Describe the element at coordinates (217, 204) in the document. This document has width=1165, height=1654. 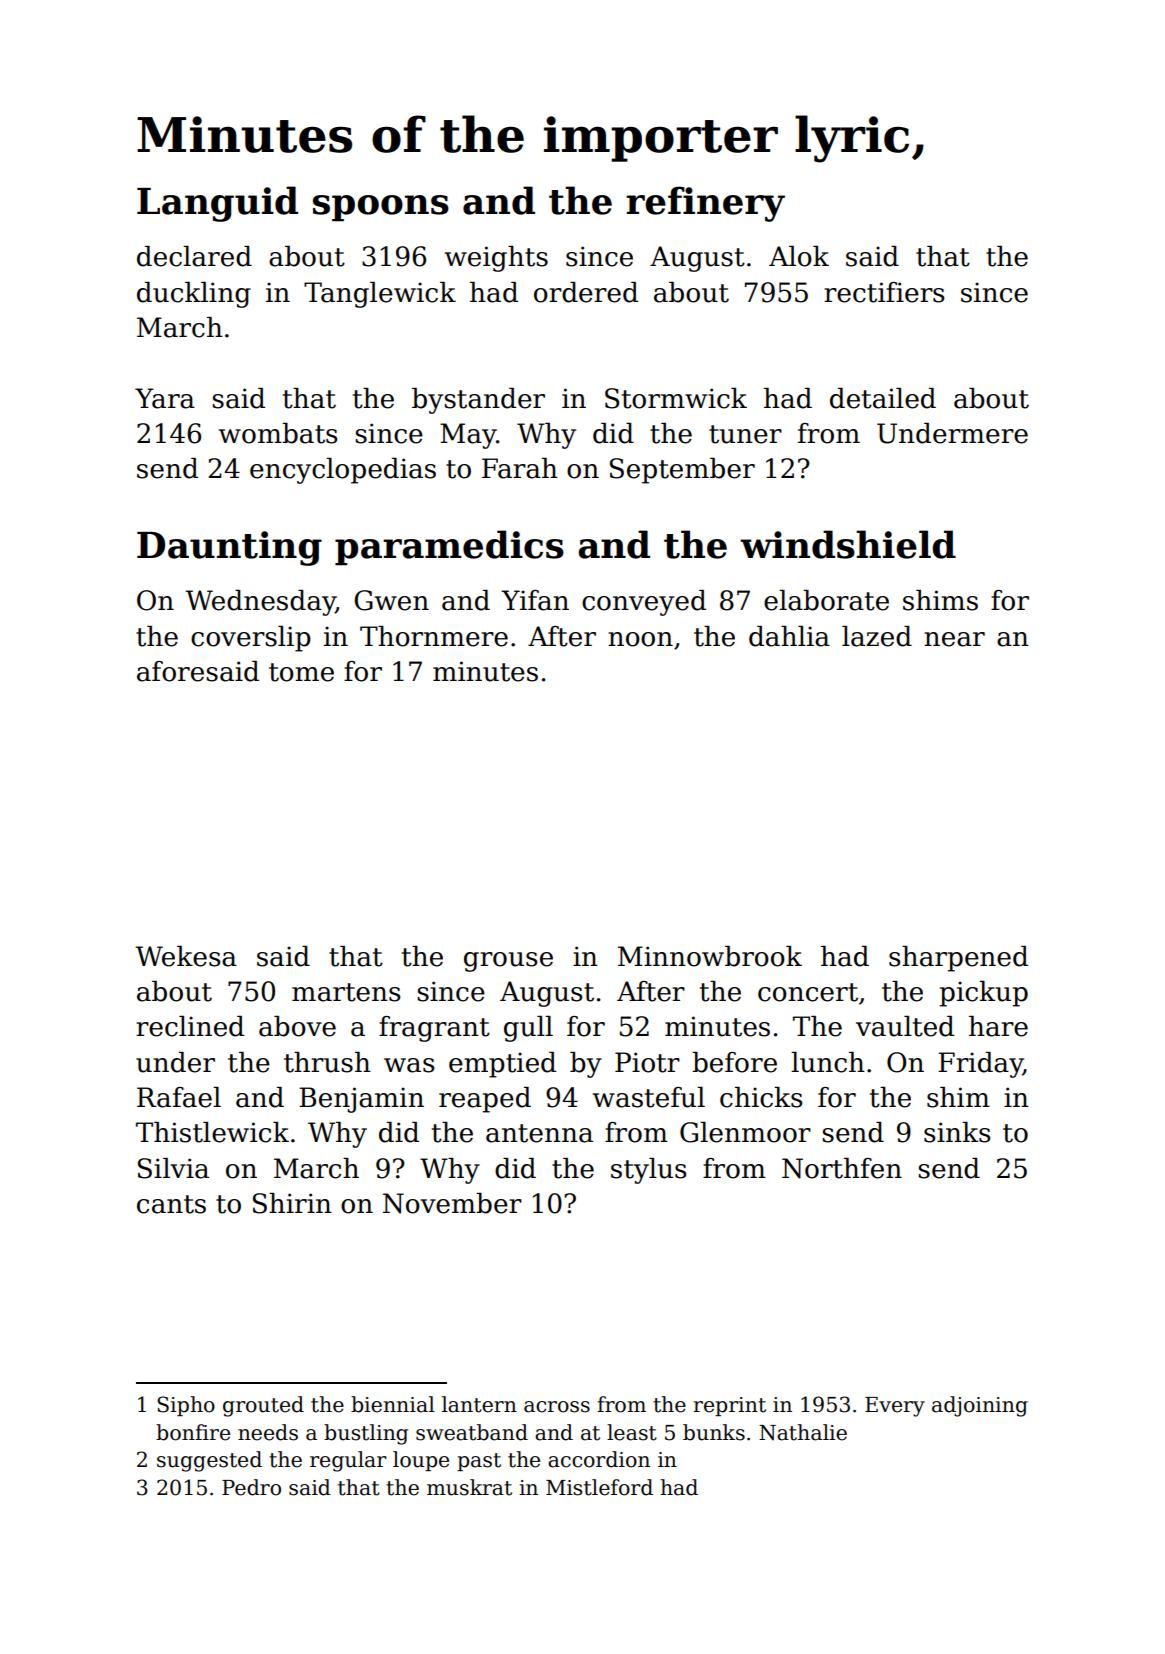
I see `Languid` at that location.
